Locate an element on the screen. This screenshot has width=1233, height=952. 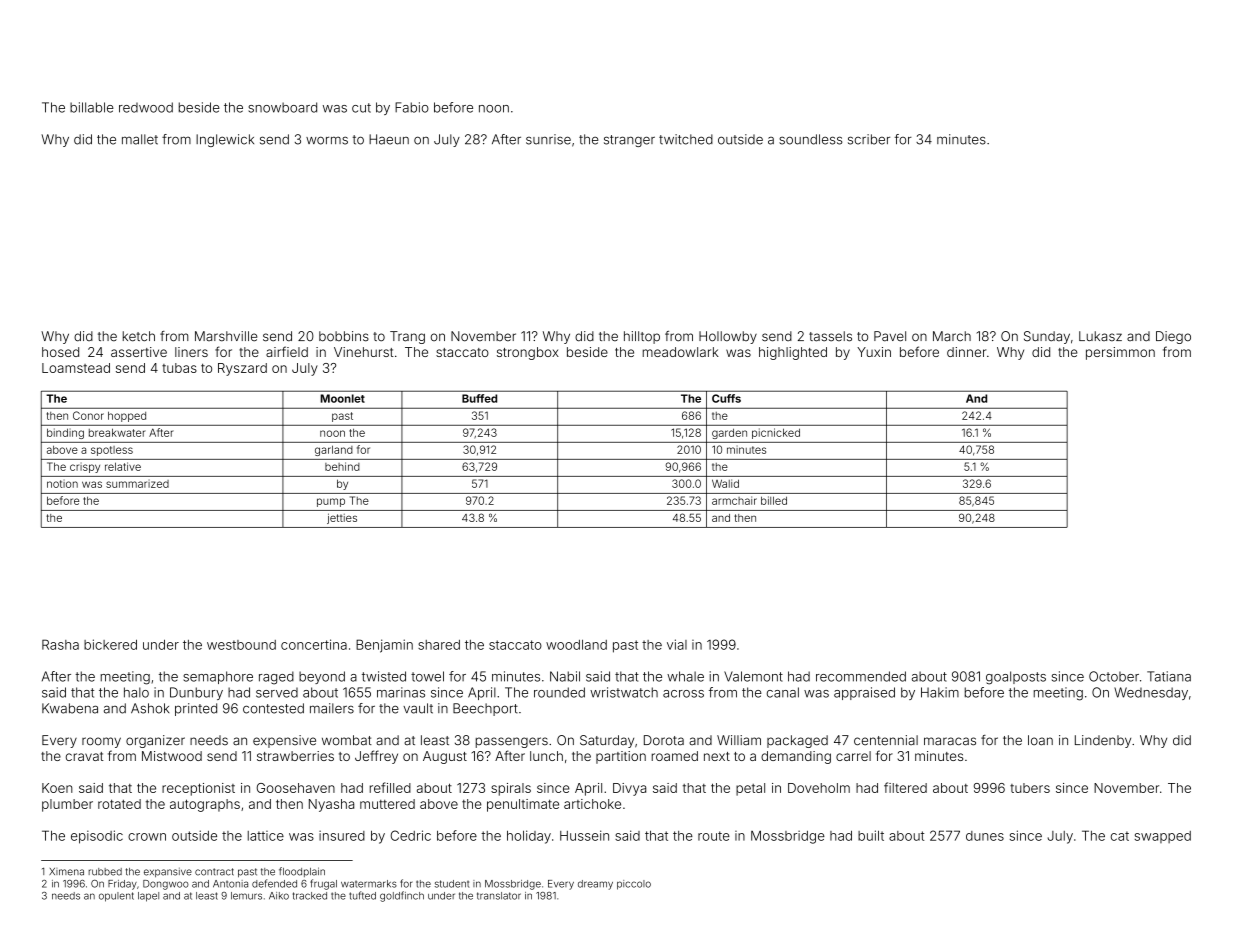
scriber is located at coordinates (869, 139).
